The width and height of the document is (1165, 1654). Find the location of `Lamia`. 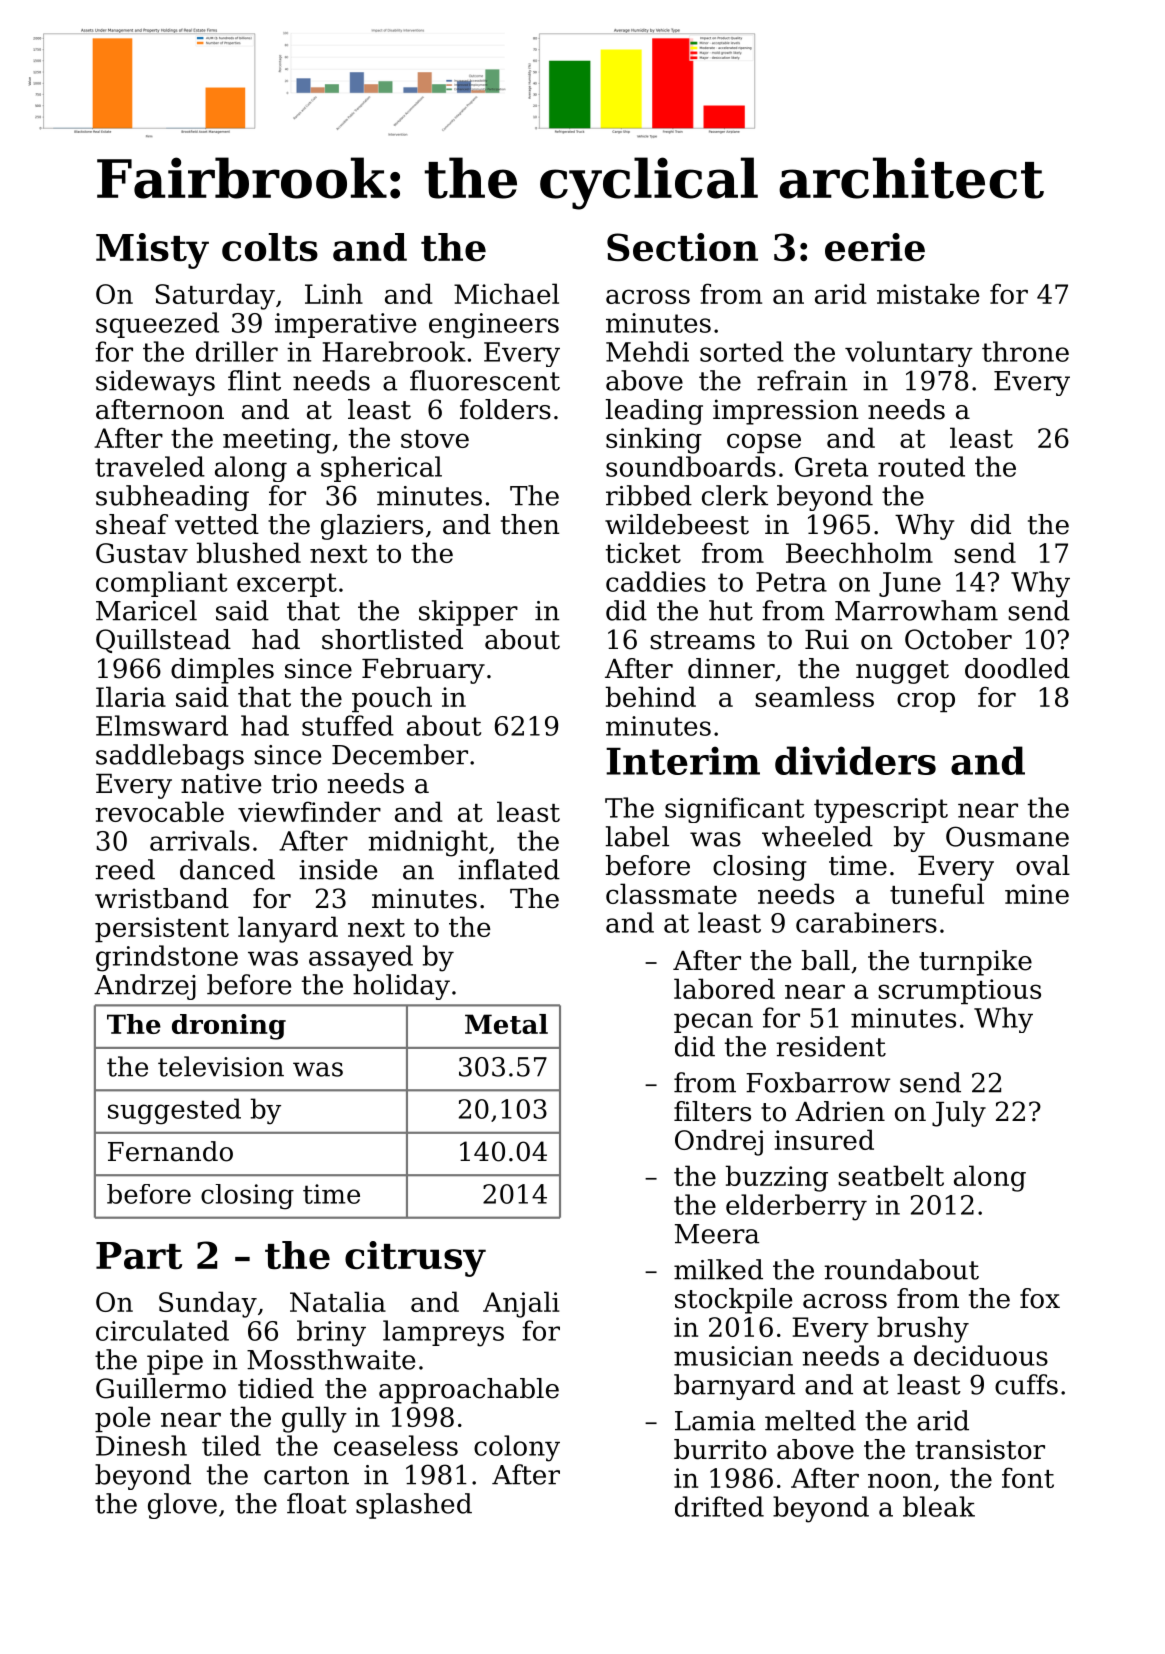

Lamia is located at coordinates (715, 1421).
